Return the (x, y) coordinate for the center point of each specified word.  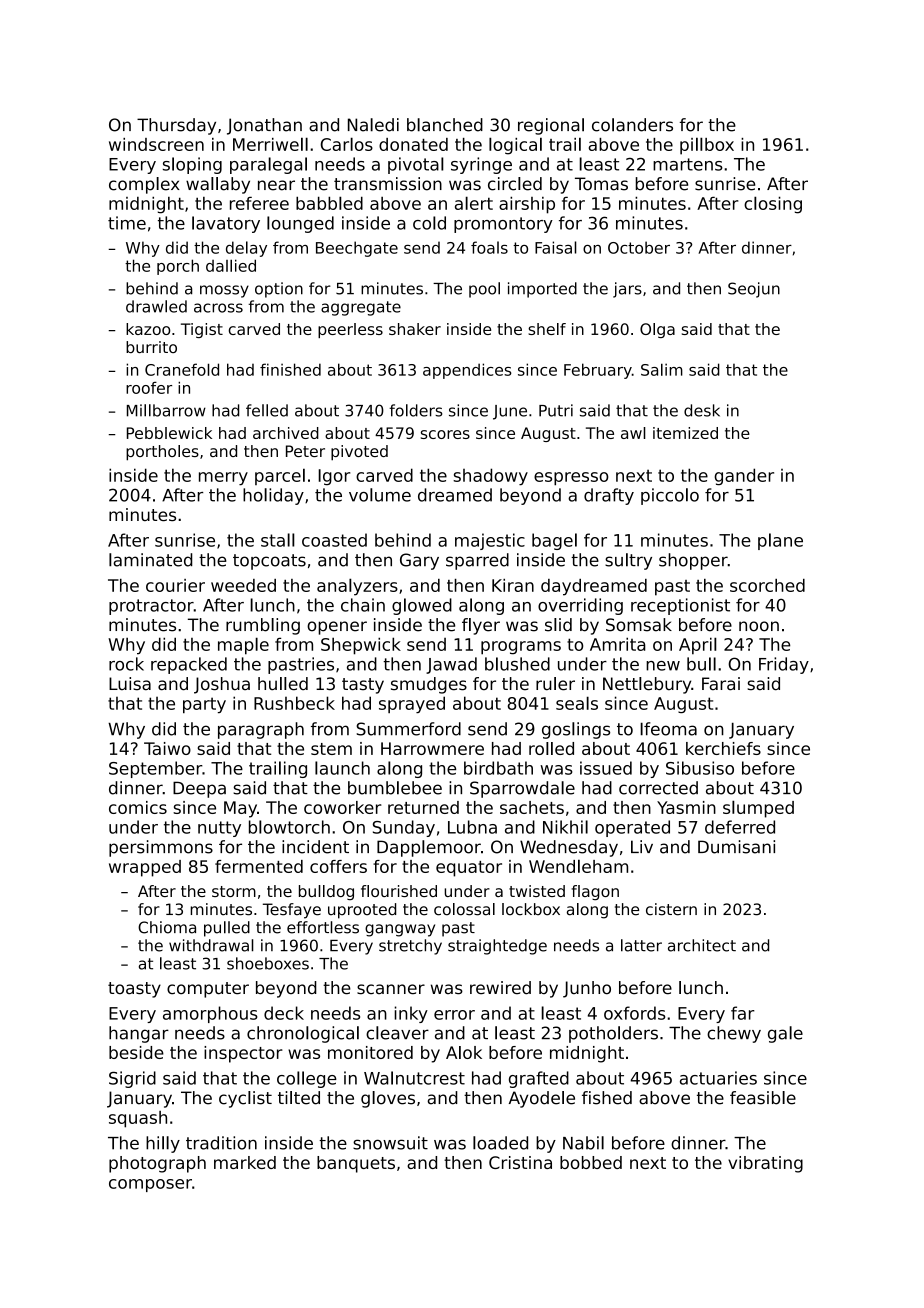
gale (785, 1034)
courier (175, 585)
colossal (464, 909)
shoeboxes (268, 963)
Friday (784, 665)
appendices (467, 371)
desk (702, 410)
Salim (662, 369)
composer (150, 1185)
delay (246, 249)
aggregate (361, 308)
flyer (481, 626)
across (218, 308)
